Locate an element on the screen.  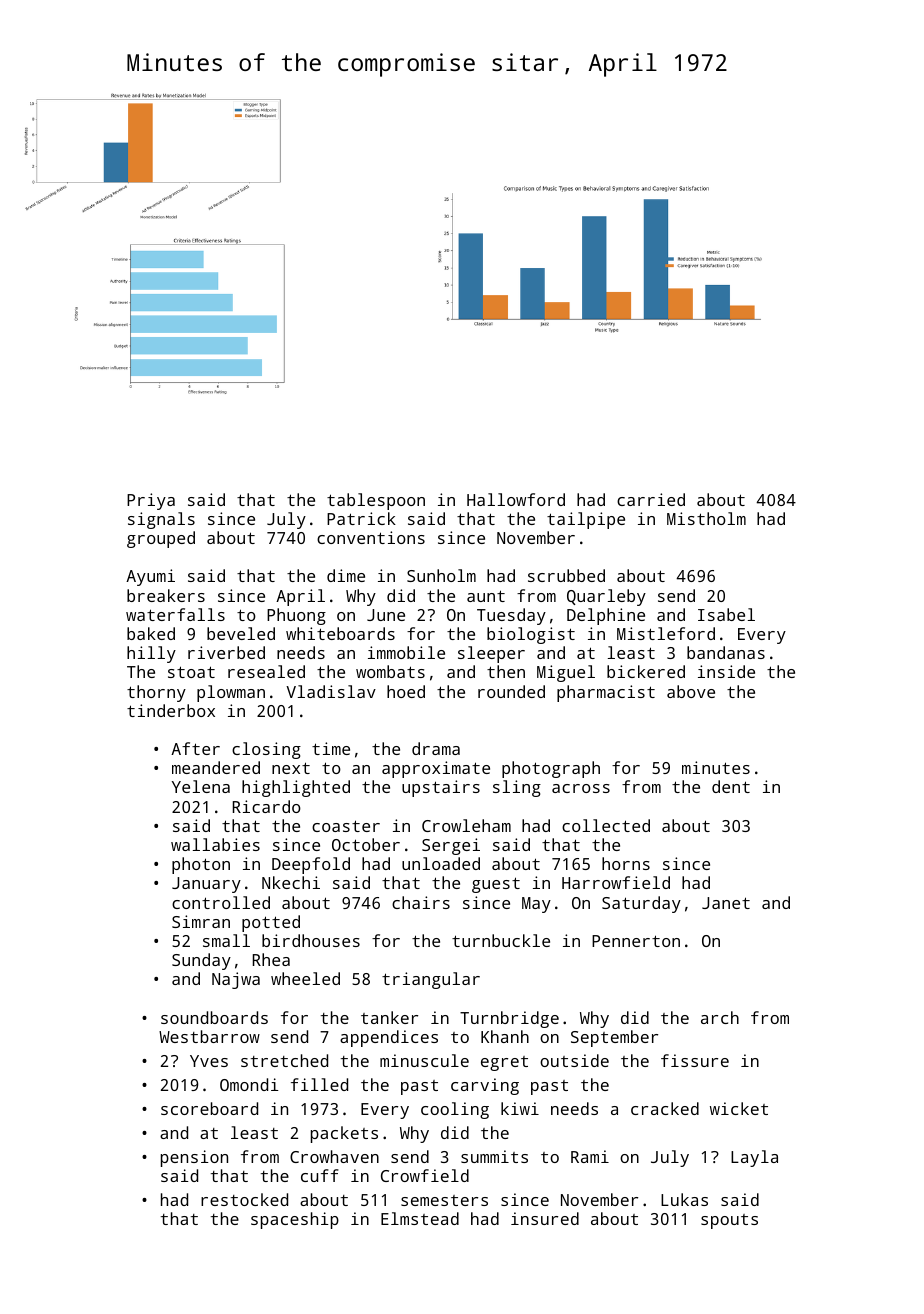
carried is located at coordinates (651, 499).
